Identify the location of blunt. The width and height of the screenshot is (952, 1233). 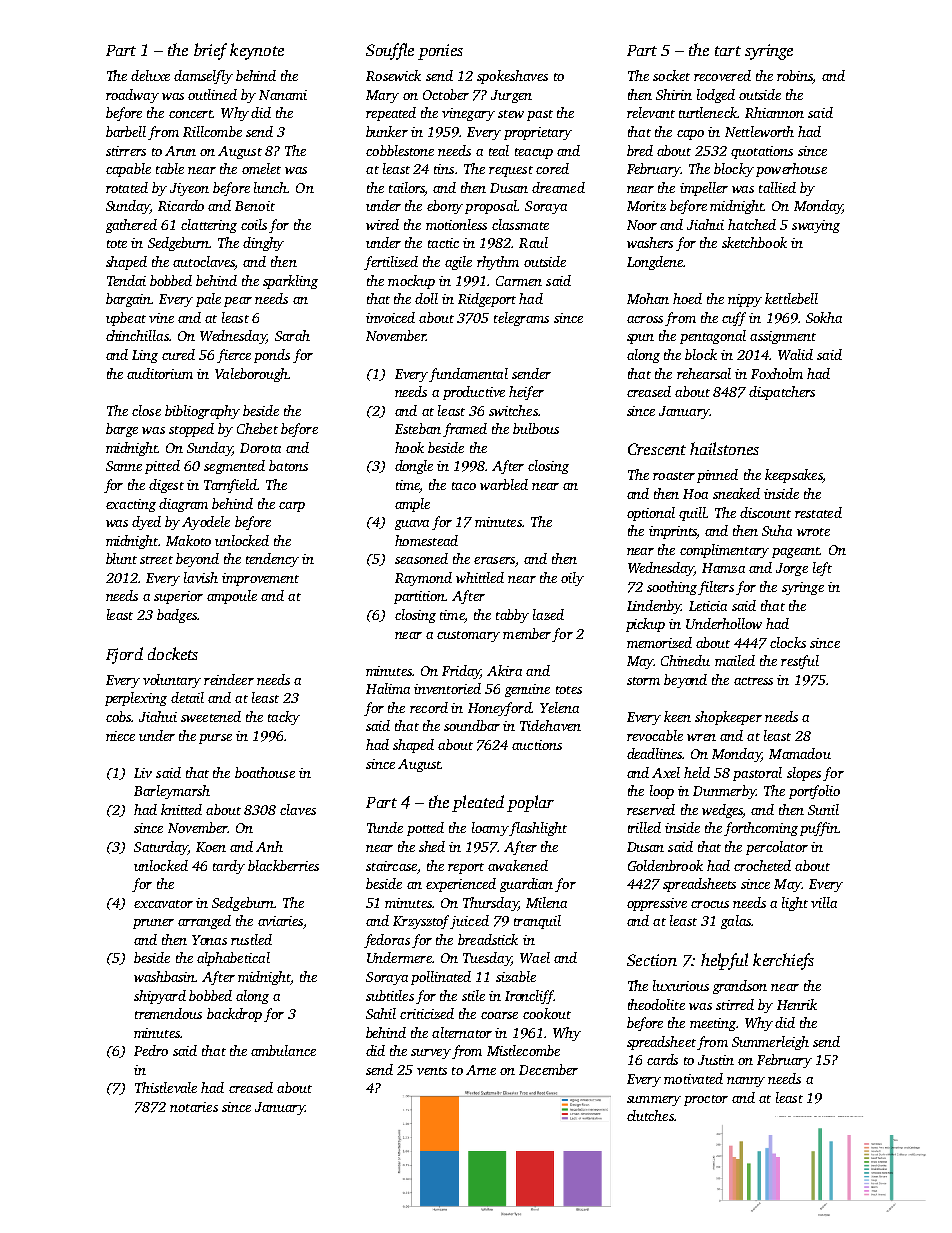
(121, 558).
